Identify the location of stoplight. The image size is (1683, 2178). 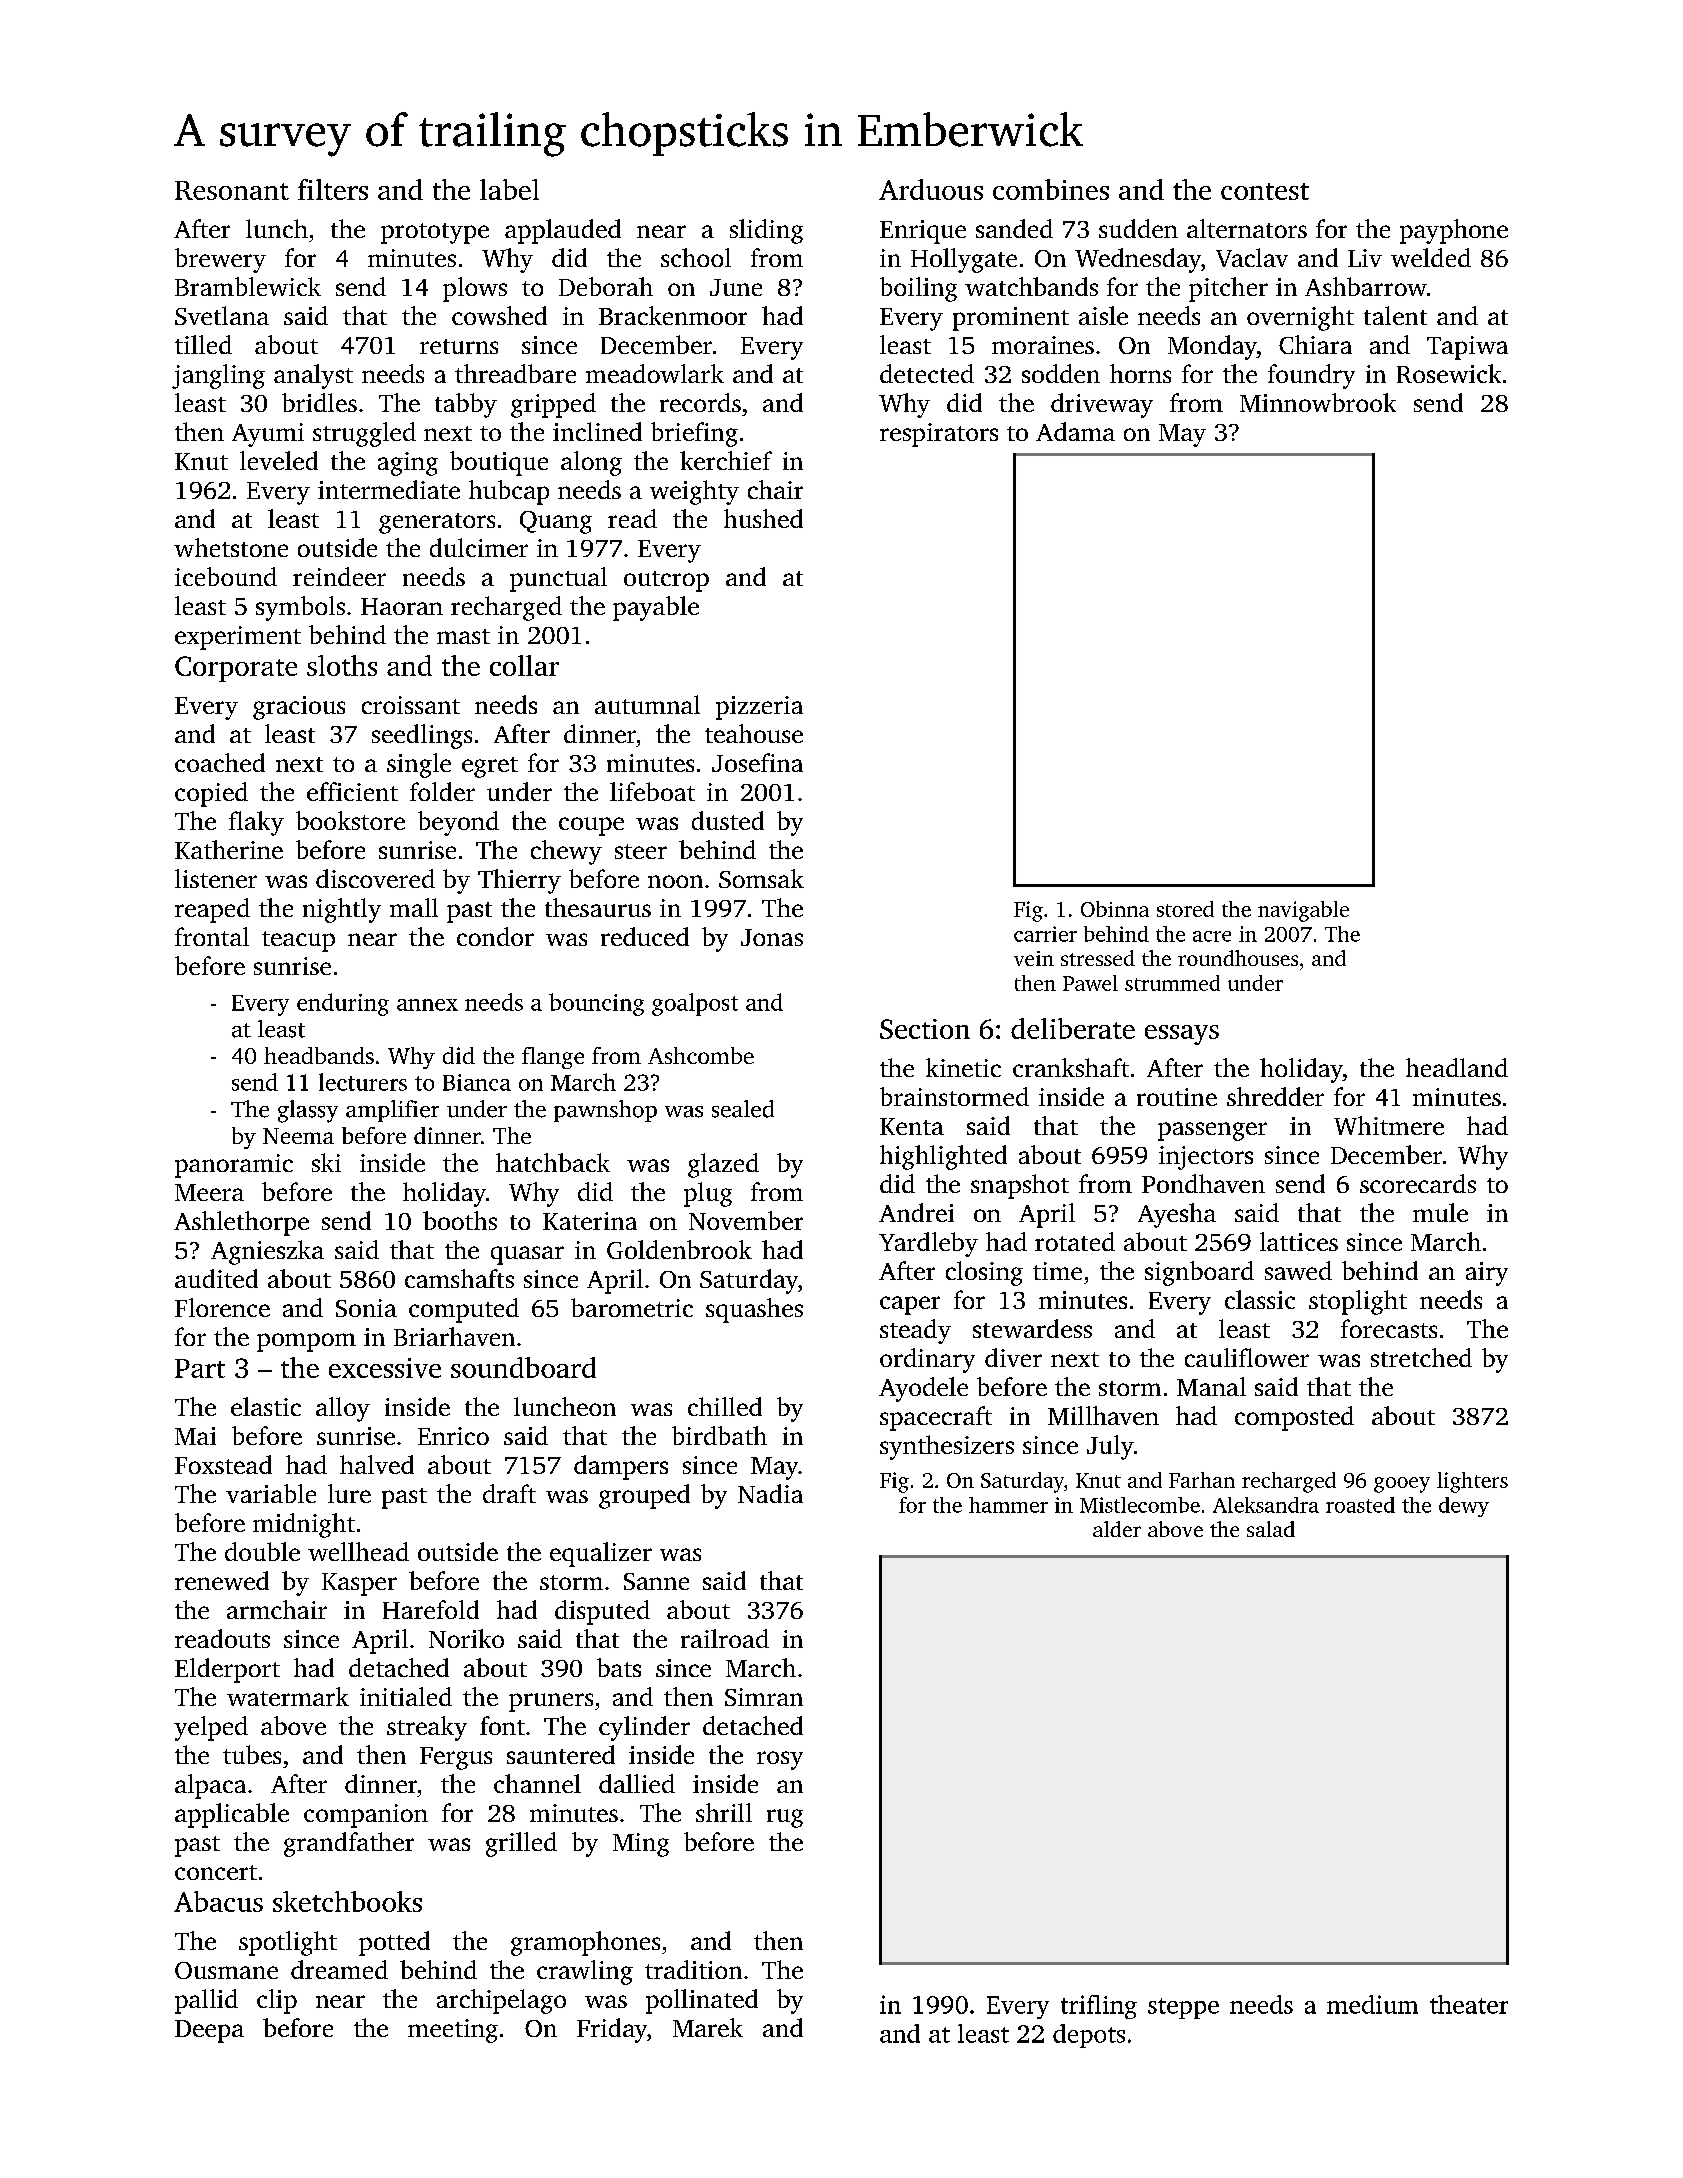
(1358, 1302).
